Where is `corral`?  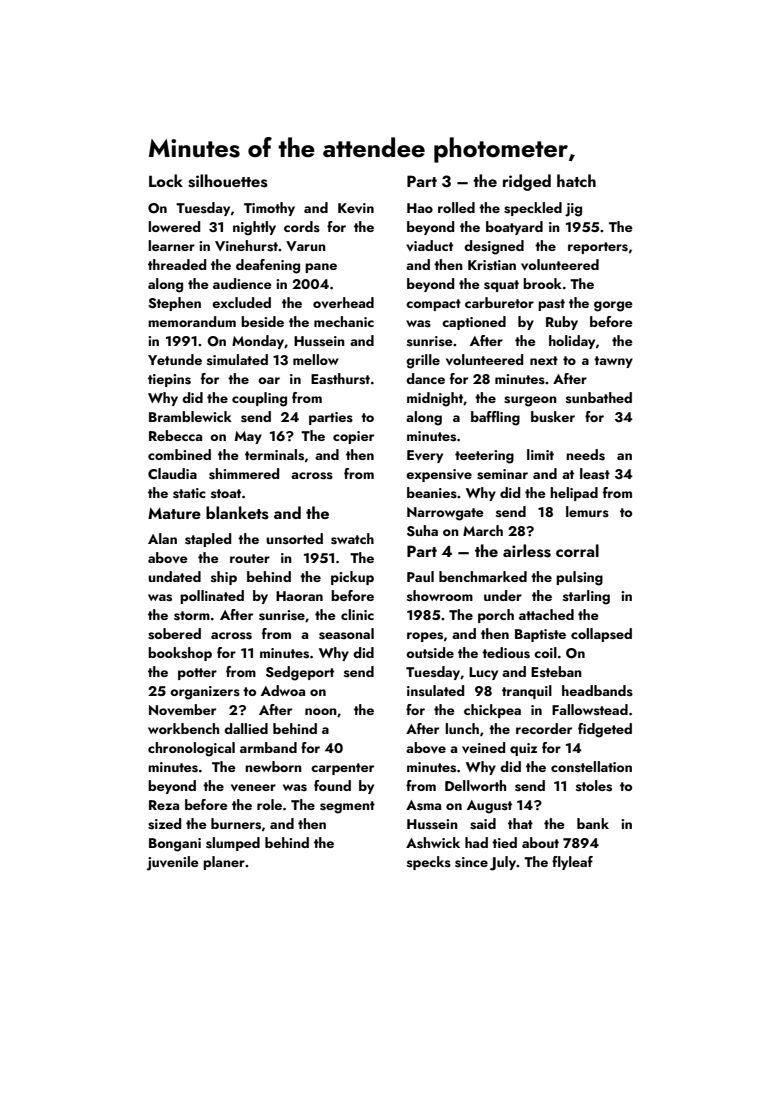 corral is located at coordinates (577, 550).
